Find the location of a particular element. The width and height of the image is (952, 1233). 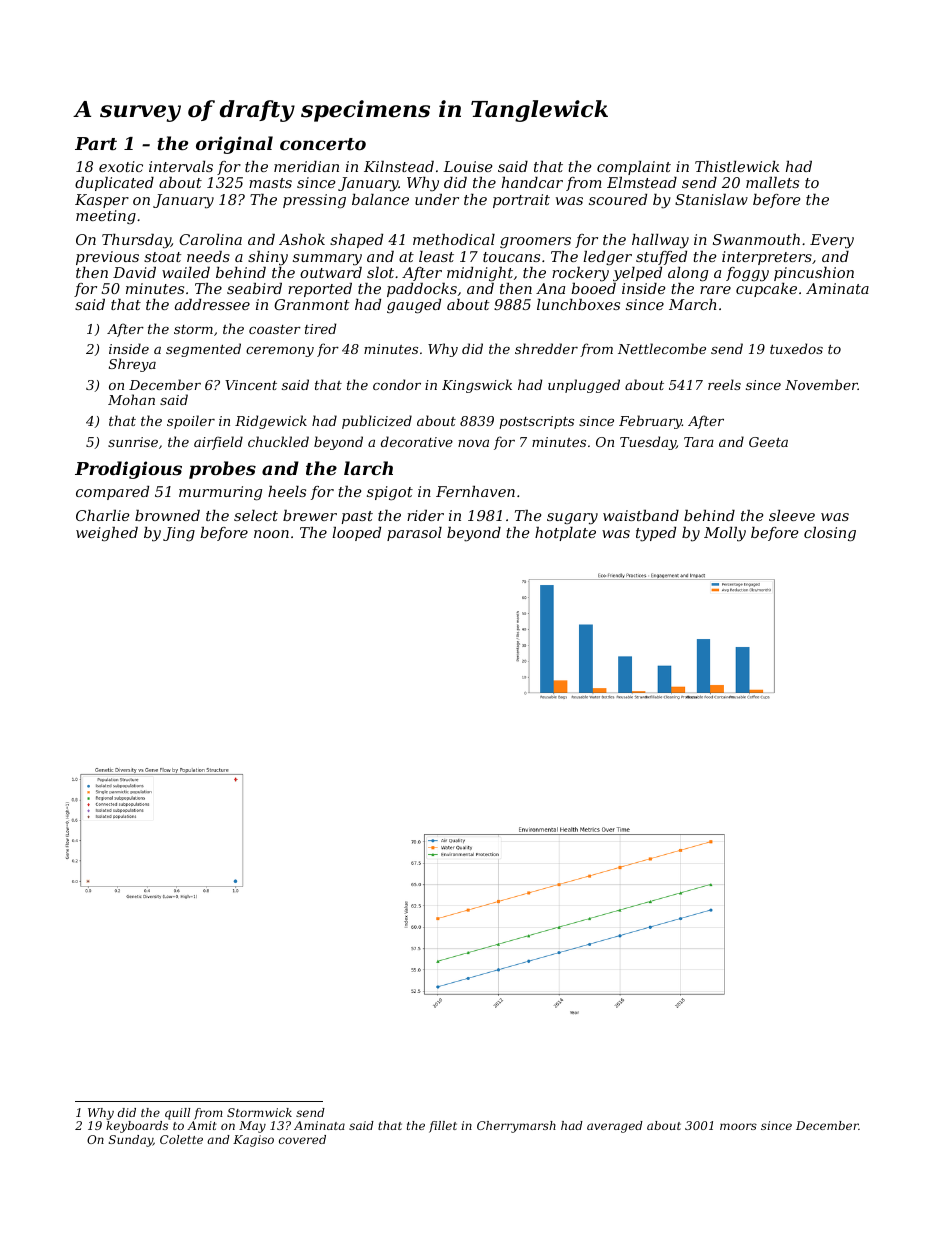

mallets is located at coordinates (772, 182).
